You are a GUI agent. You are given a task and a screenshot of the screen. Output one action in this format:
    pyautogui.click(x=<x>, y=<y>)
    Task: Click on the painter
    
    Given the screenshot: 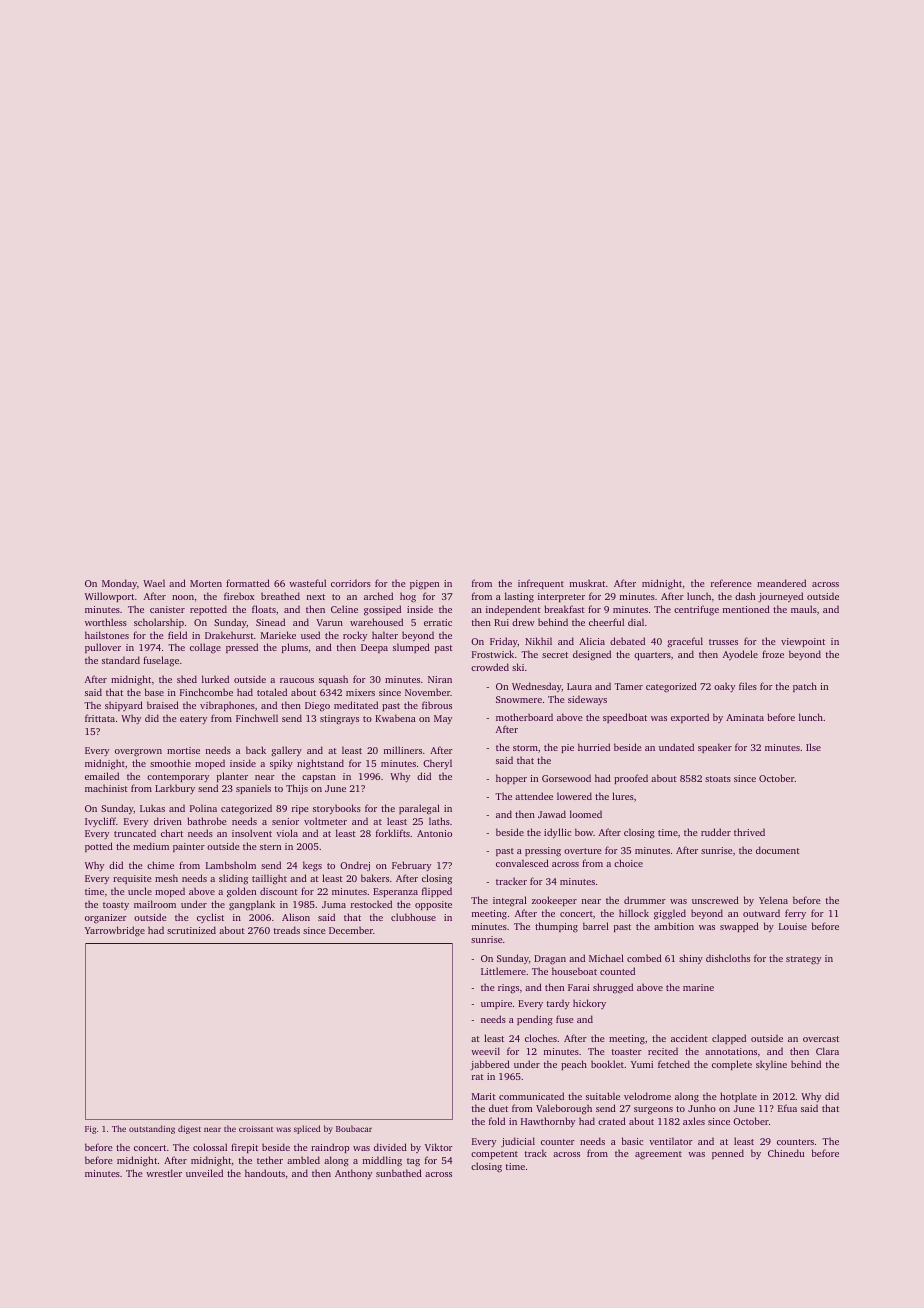 What is the action you would take?
    pyautogui.click(x=189, y=847)
